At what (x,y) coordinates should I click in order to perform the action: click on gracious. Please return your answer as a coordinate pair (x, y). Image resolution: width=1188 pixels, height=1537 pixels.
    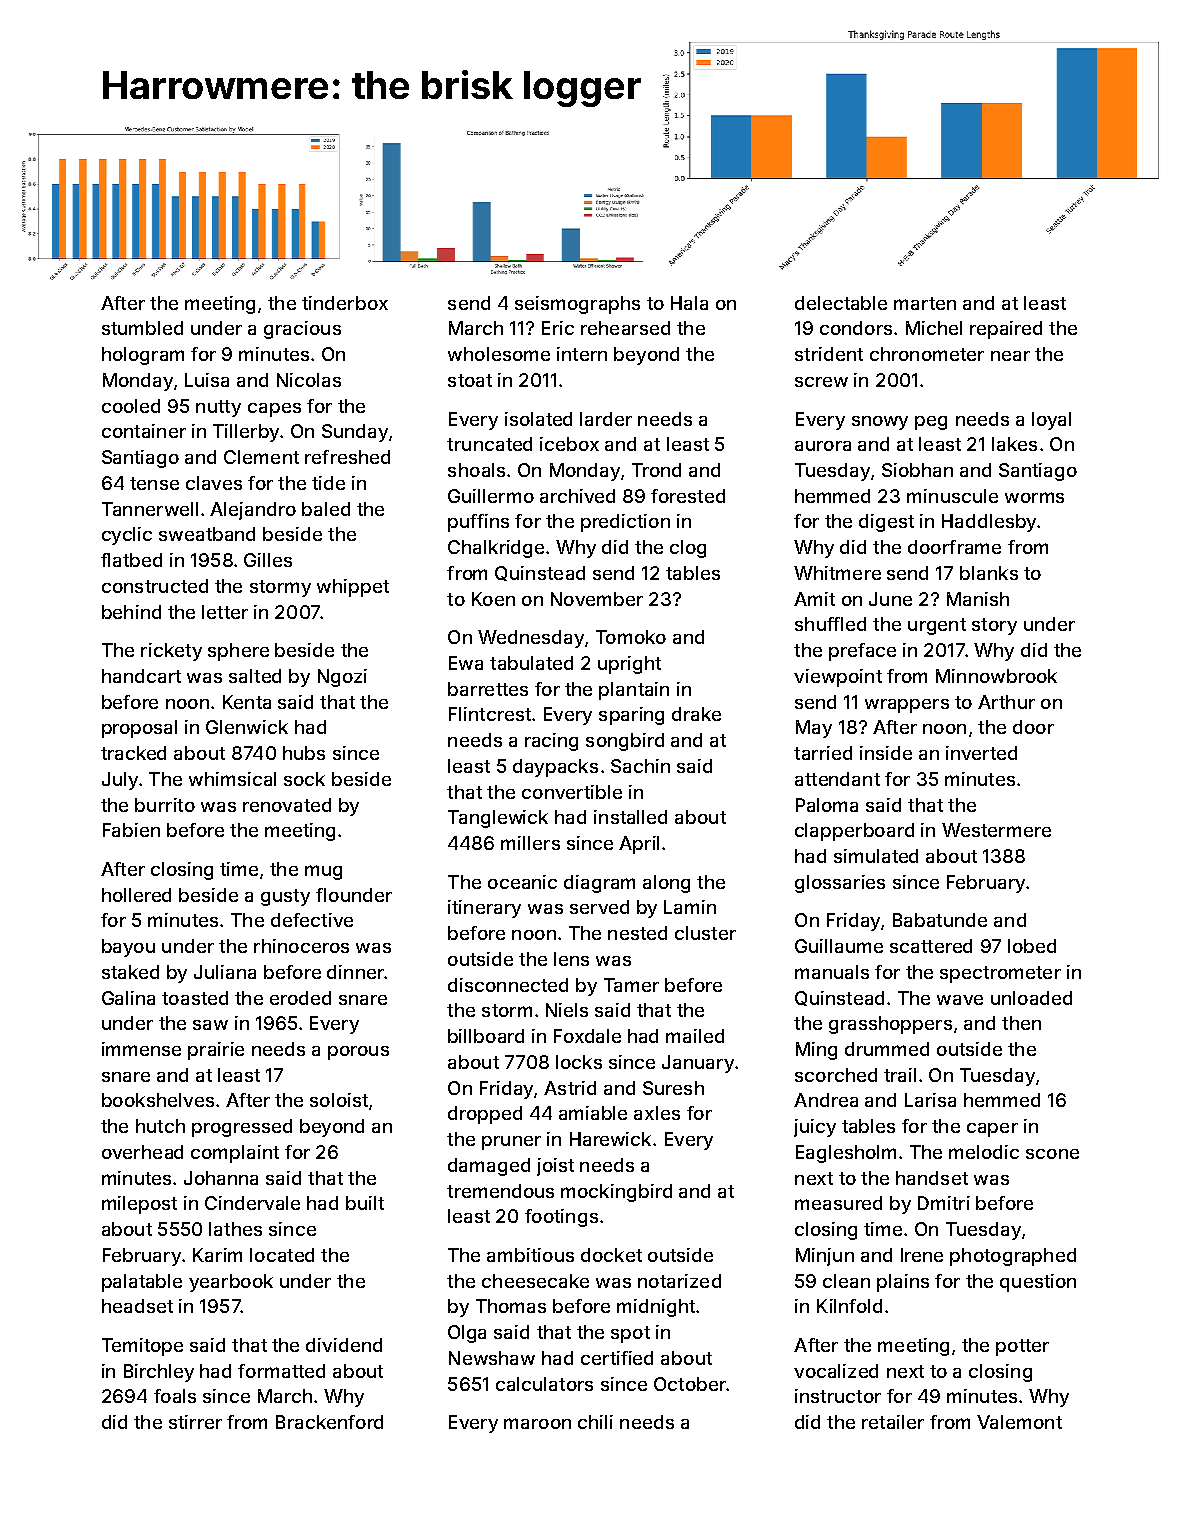
    Looking at the image, I should click on (302, 330).
